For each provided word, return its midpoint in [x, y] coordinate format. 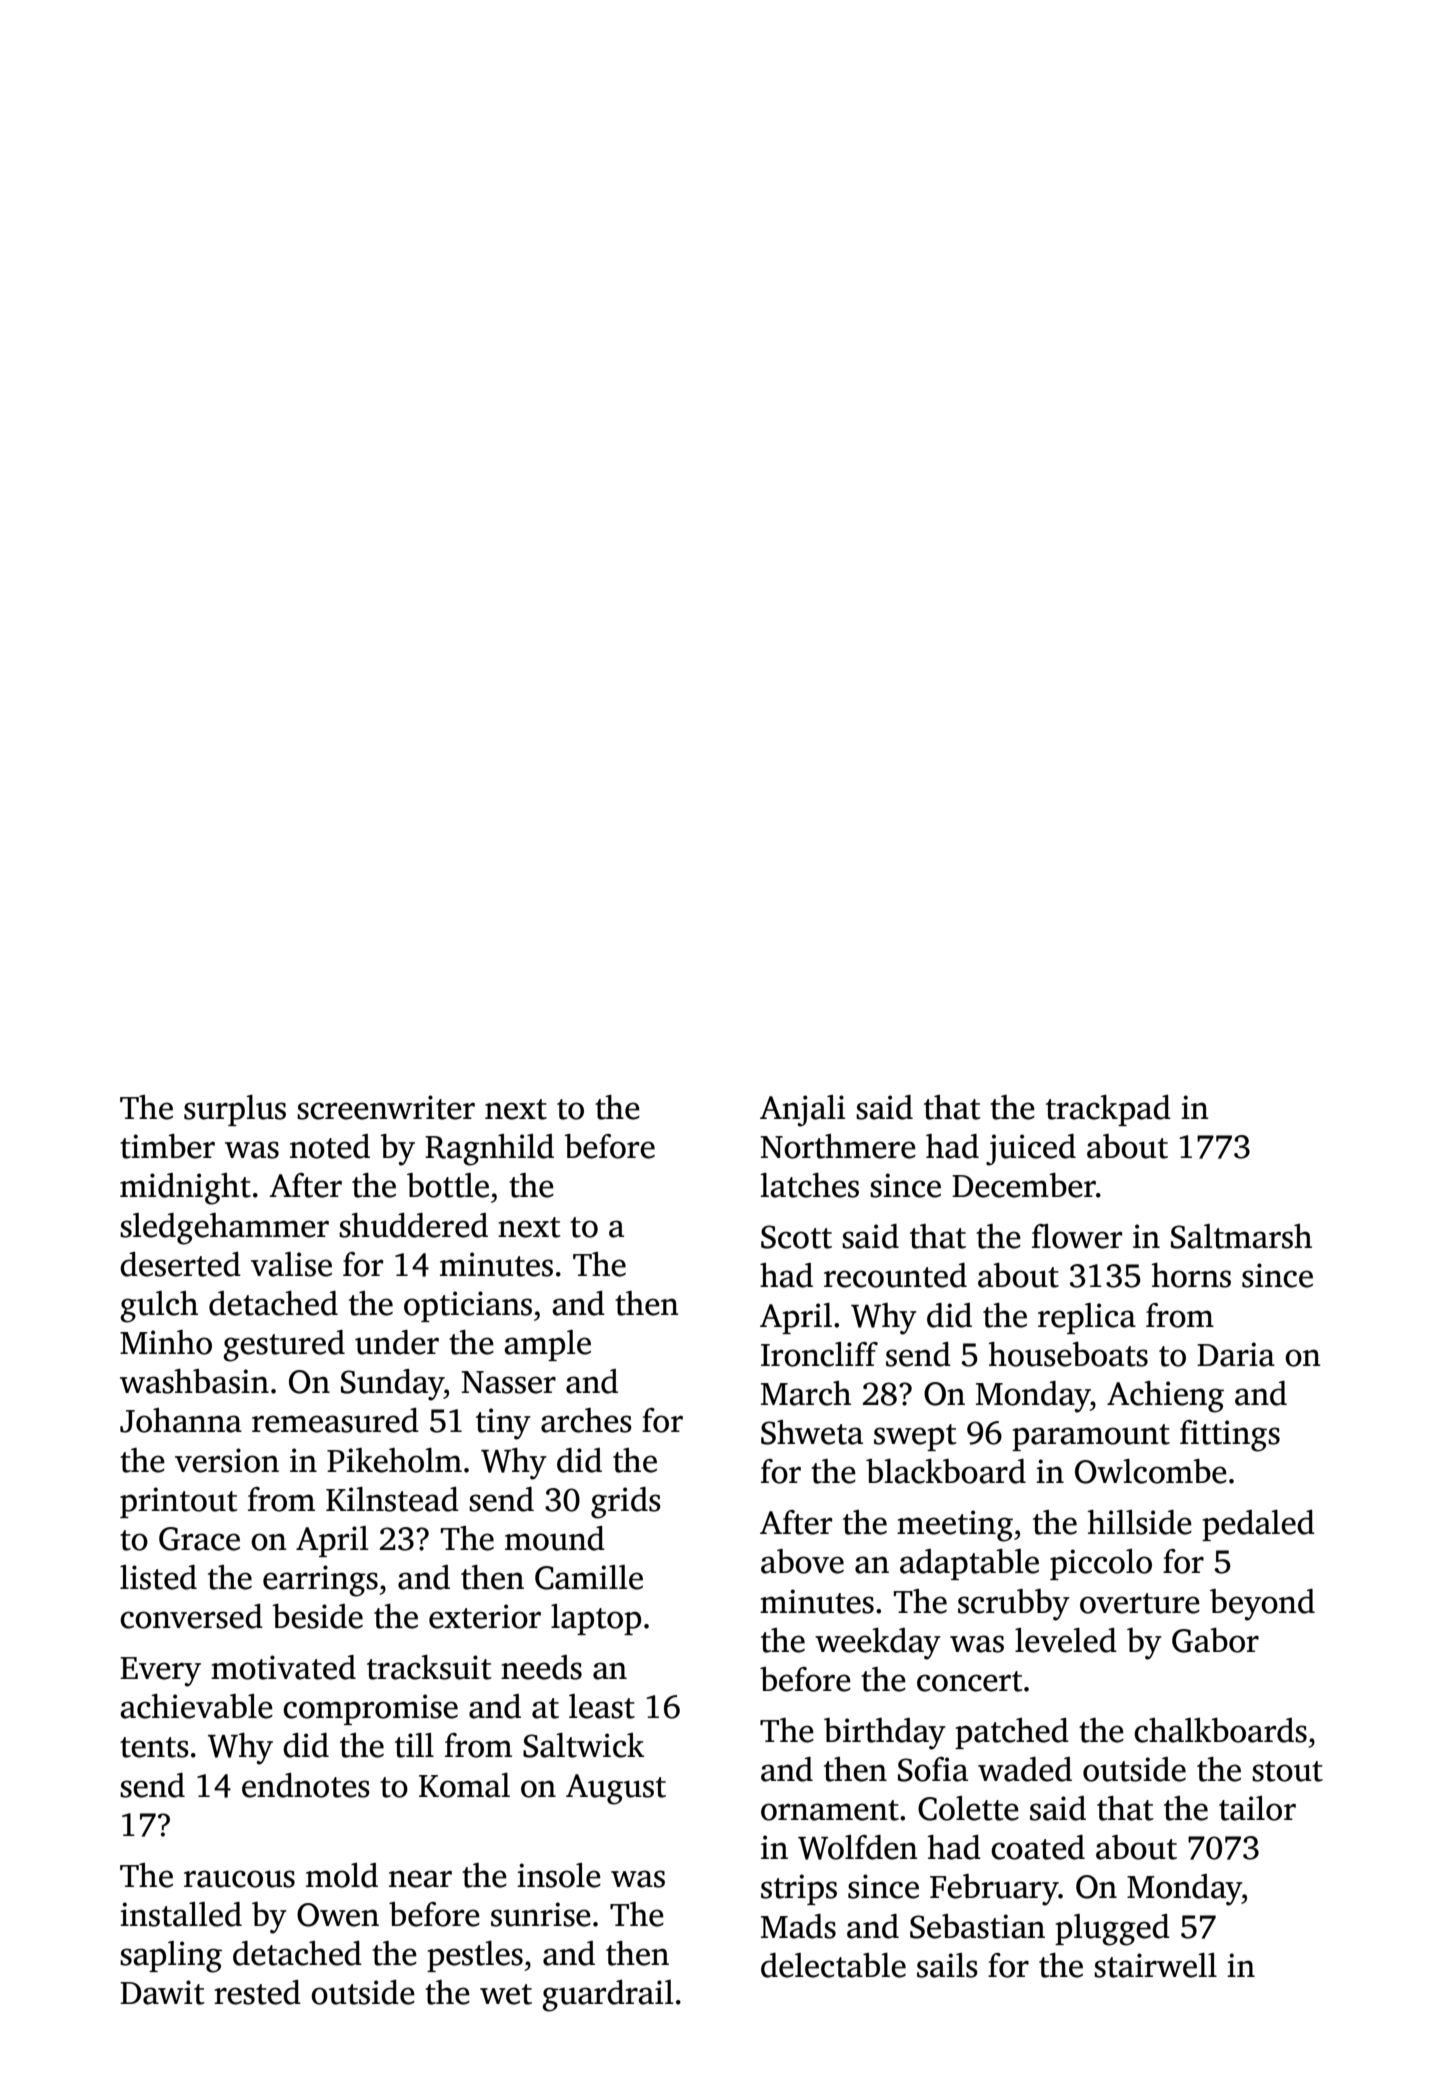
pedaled [1258, 1525]
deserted [180, 1264]
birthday [885, 1734]
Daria [1236, 1354]
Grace [199, 1539]
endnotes [306, 1785]
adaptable [969, 1564]
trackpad [1108, 1110]
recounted [895, 1275]
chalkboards [1220, 1730]
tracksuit [429, 1667]
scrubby [1014, 1605]
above [802, 1561]
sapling [171, 1957]
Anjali [802, 1111]
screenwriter [386, 1107]
